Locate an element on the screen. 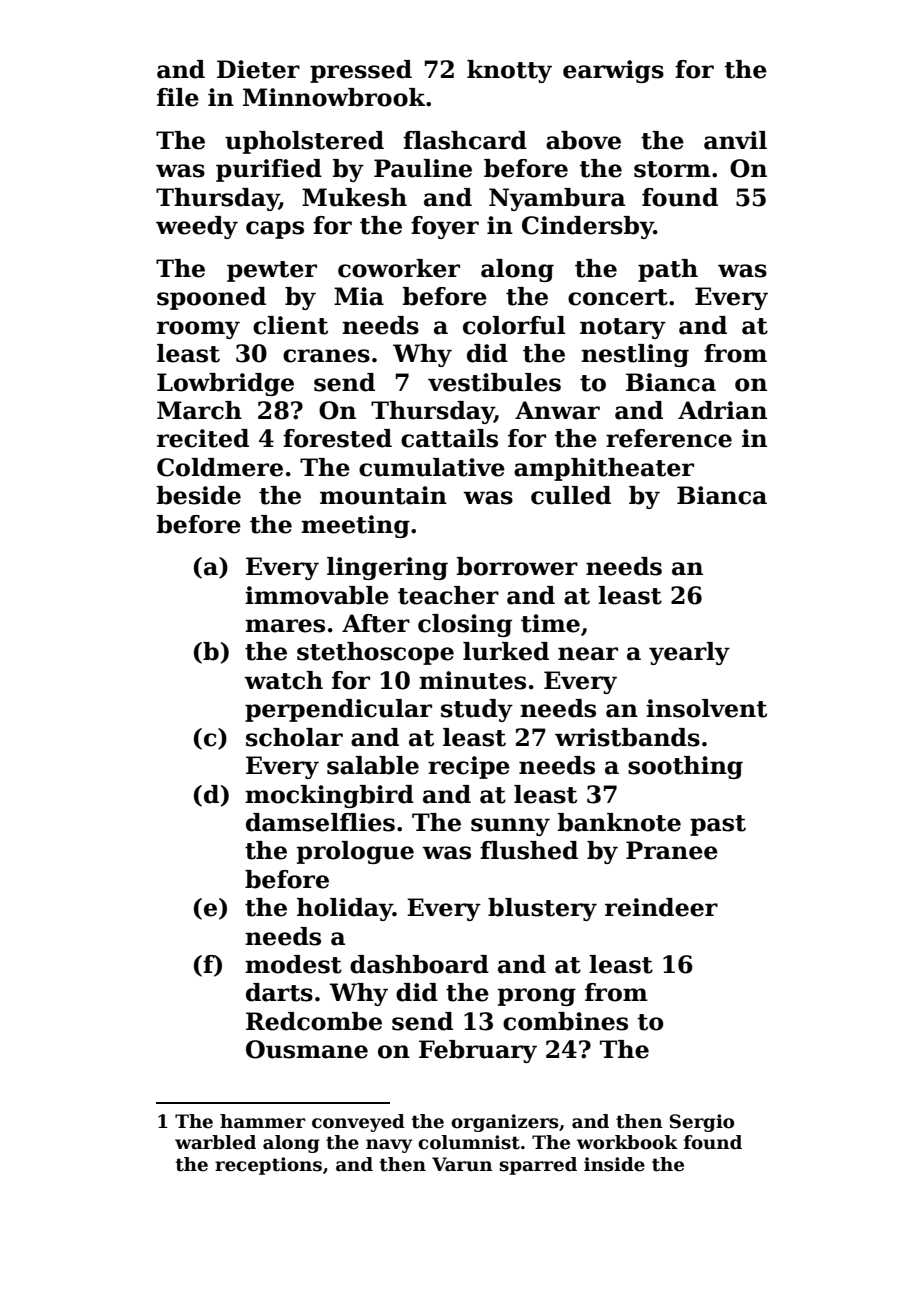  flashcard is located at coordinates (465, 140).
